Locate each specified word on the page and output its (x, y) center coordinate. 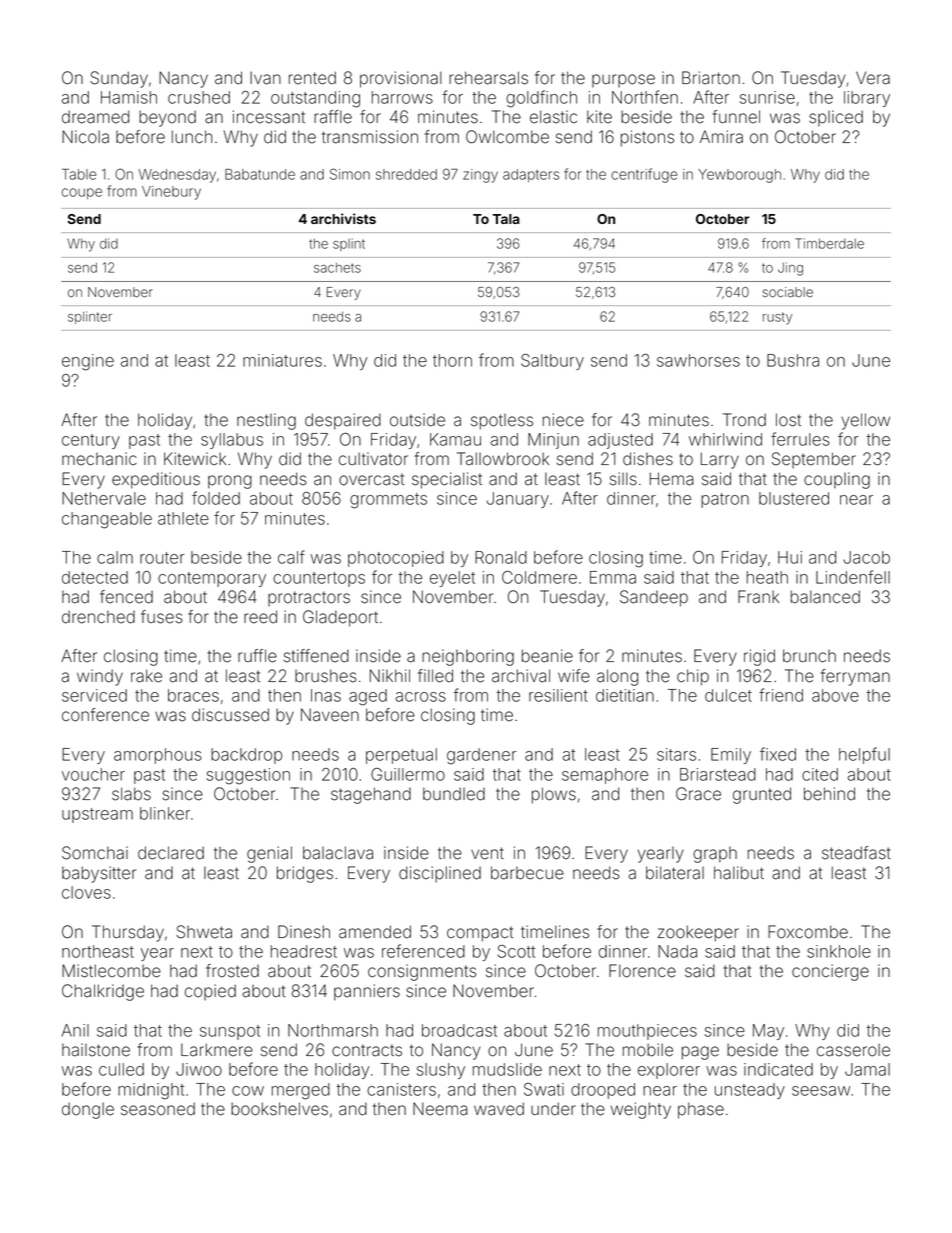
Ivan (265, 78)
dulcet (728, 695)
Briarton (711, 78)
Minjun (553, 441)
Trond (744, 420)
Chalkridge (103, 992)
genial (269, 854)
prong (230, 482)
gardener (481, 756)
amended (375, 932)
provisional (401, 79)
